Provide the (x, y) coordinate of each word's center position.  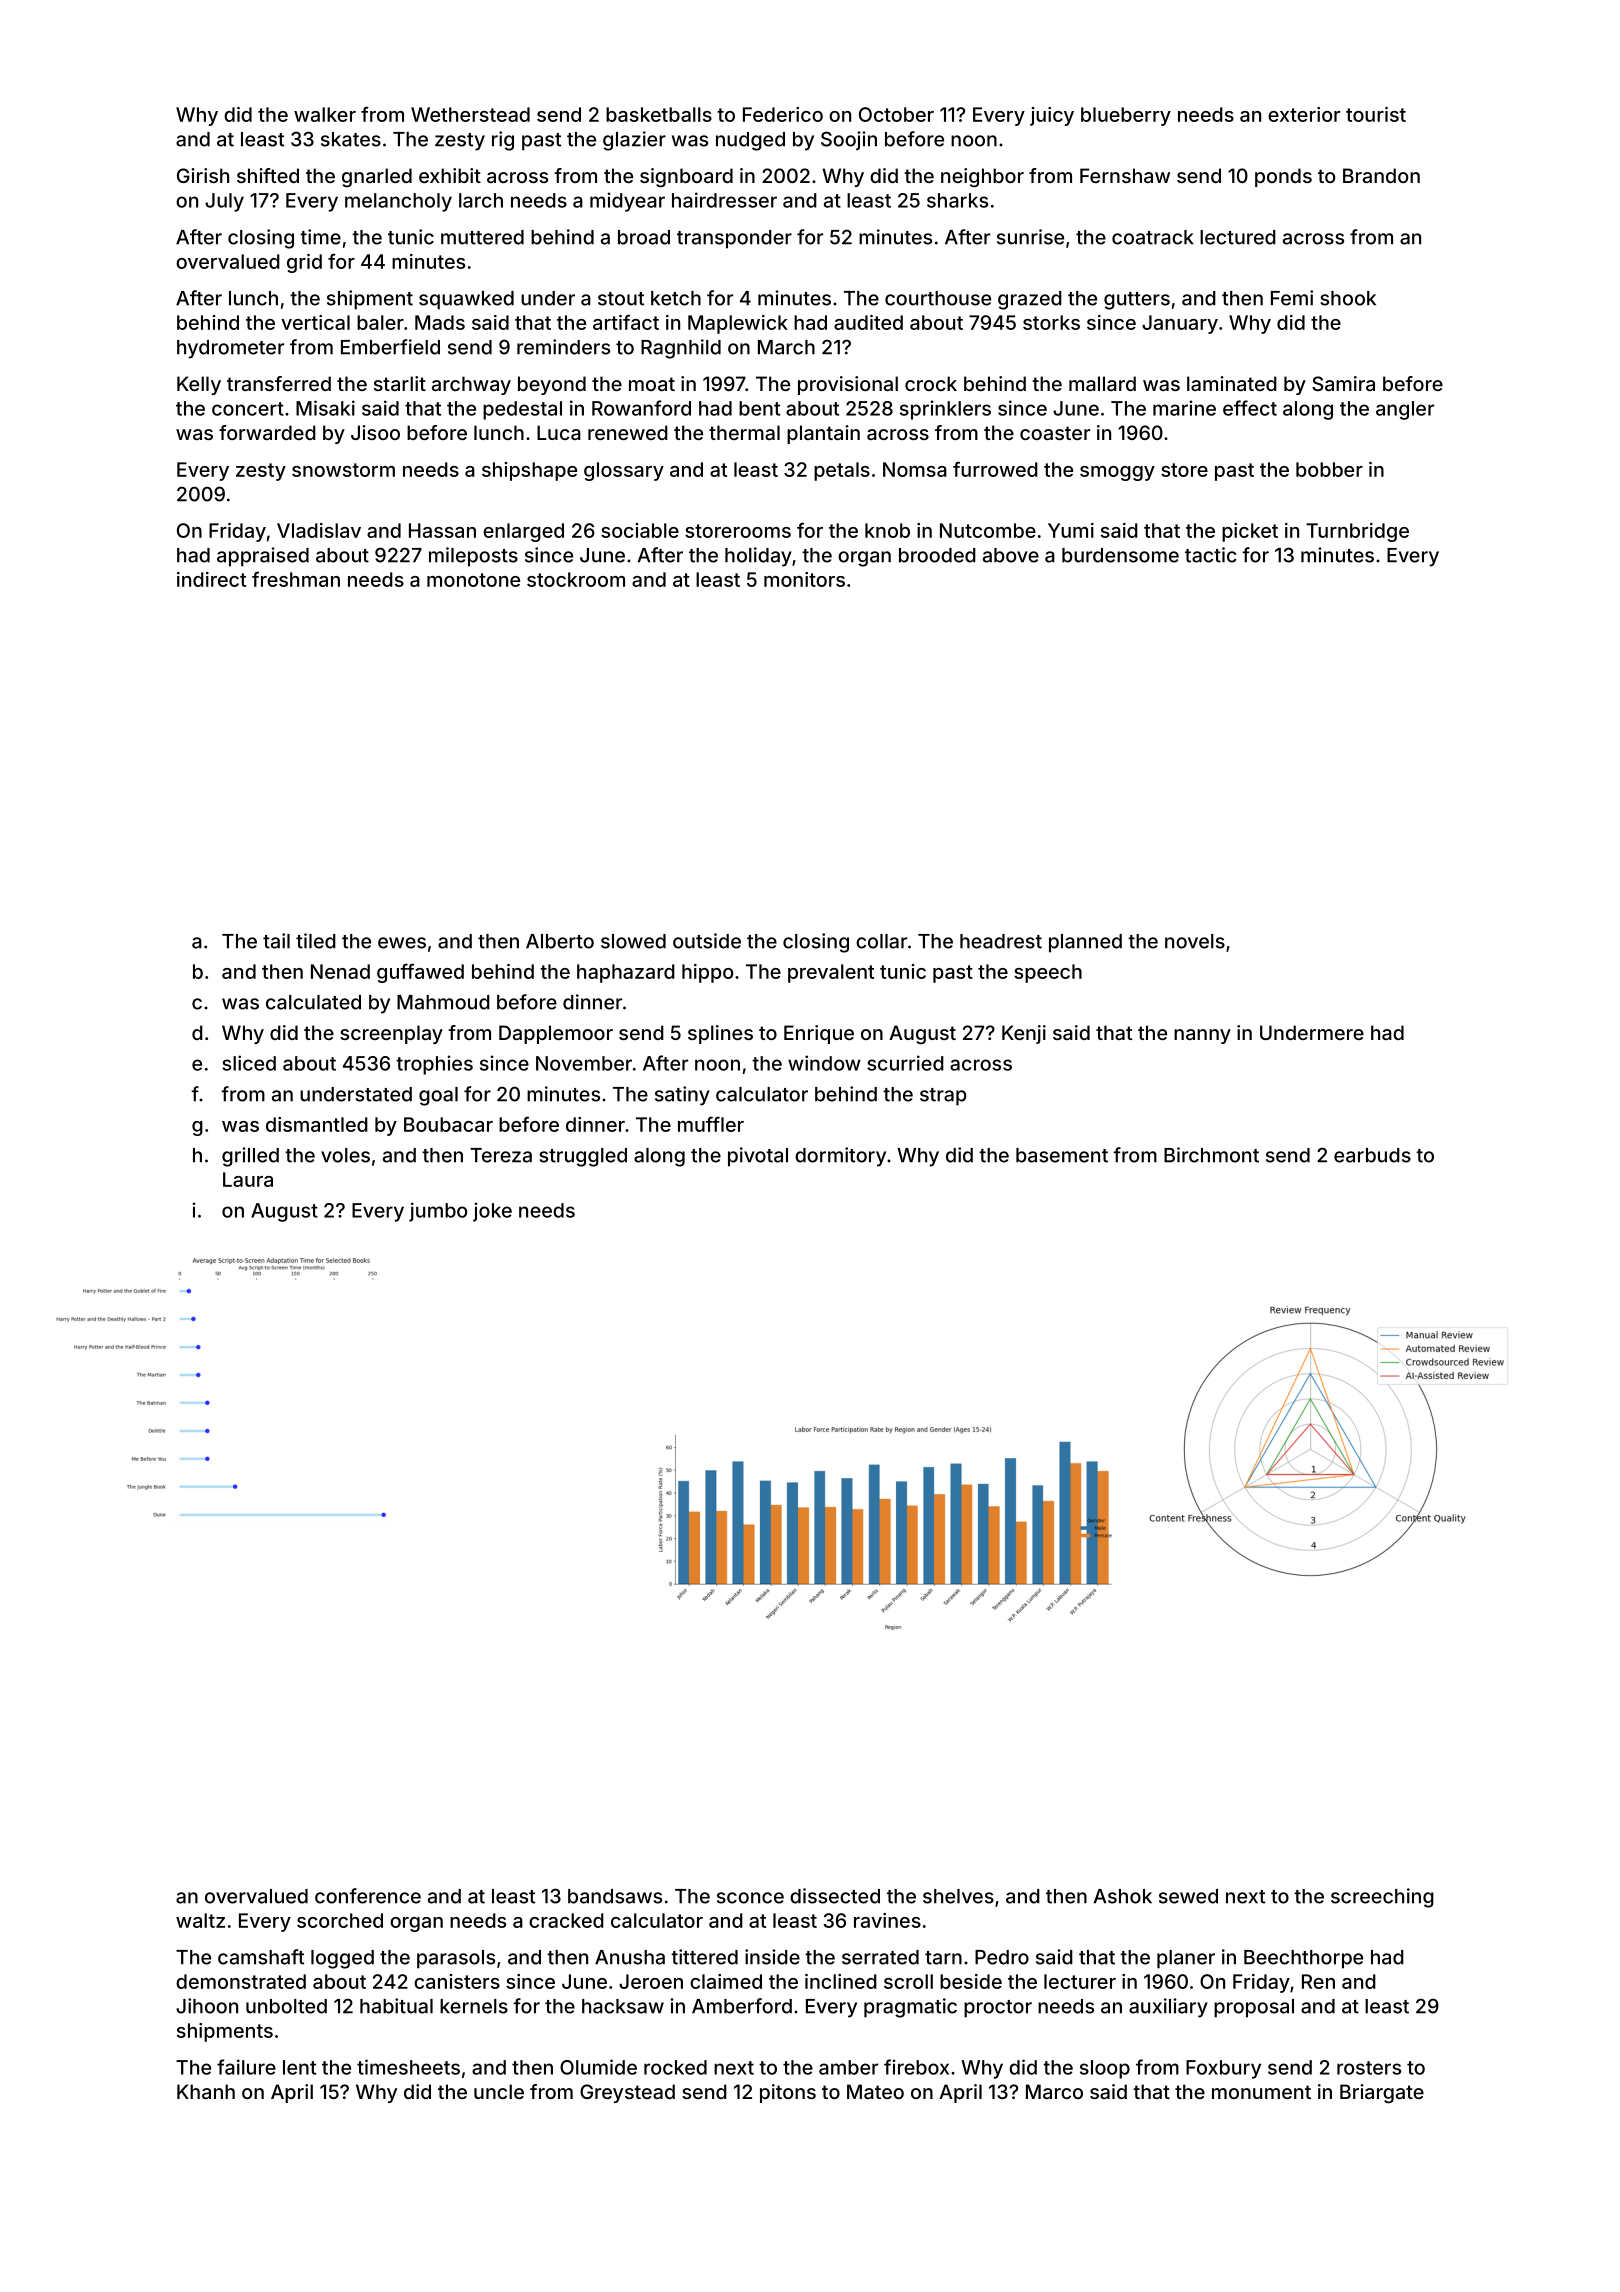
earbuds (1372, 1155)
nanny (1202, 1036)
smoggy (1117, 473)
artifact (626, 322)
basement (1062, 1155)
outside (707, 941)
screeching (1382, 1898)
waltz (200, 1920)
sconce (750, 1898)
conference (368, 1896)
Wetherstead (470, 114)
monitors (804, 579)
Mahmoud (443, 1002)
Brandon (1381, 175)
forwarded (267, 432)
